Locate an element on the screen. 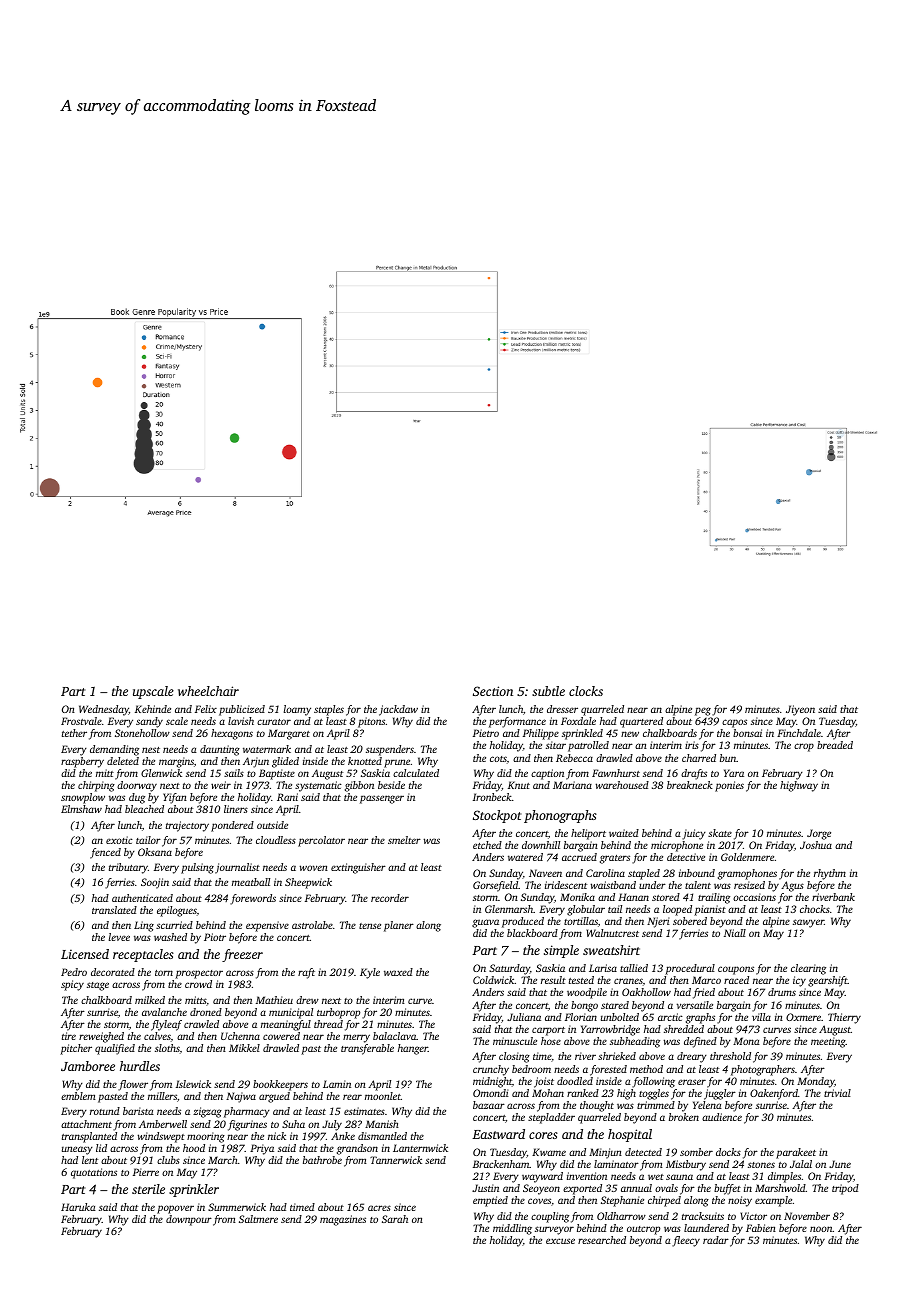 The height and width of the screenshot is (1308, 924). attachment is located at coordinates (86, 1124).
